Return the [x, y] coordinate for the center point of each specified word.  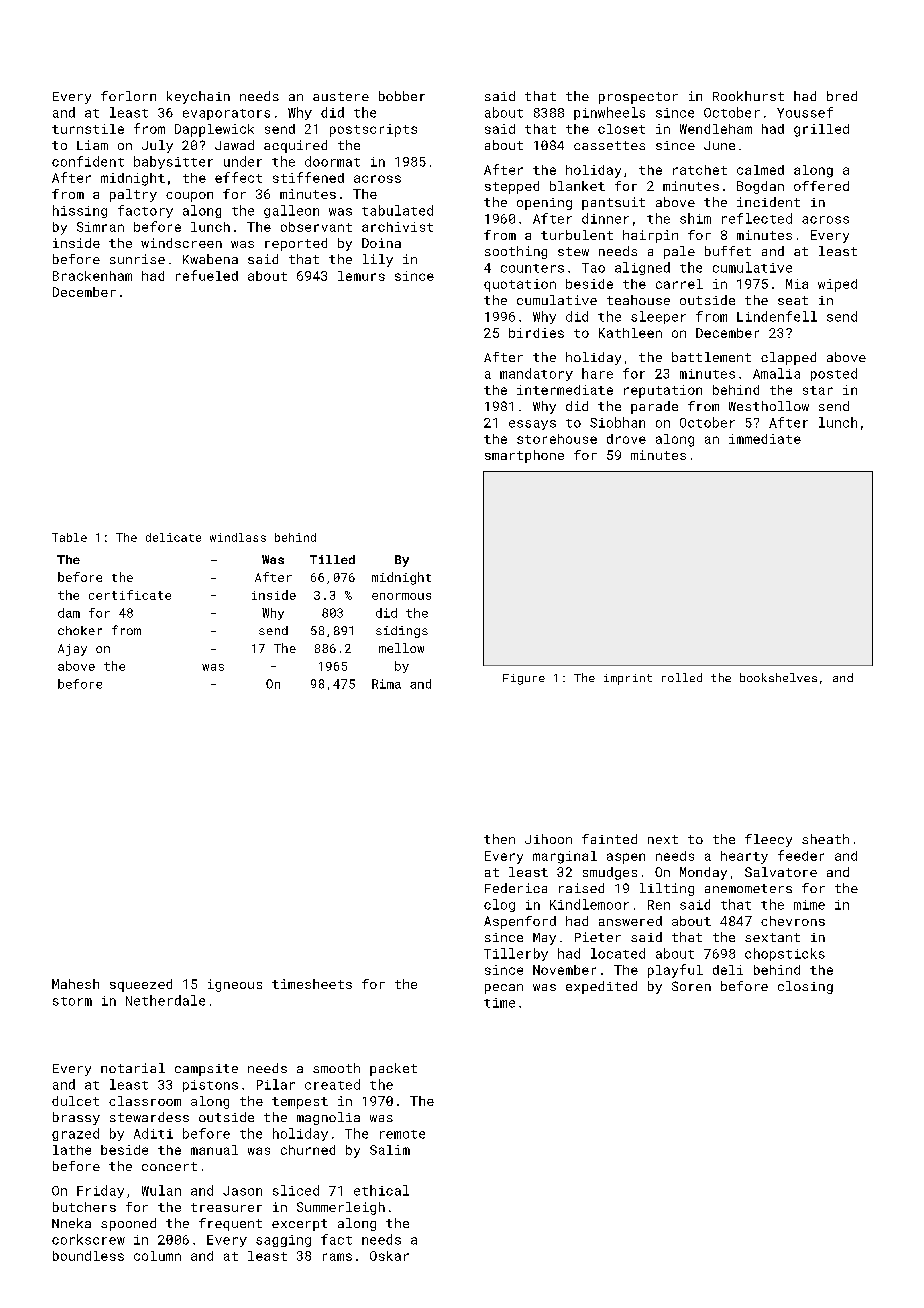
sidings [402, 632]
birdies [536, 333]
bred [842, 96]
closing [805, 987]
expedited [601, 987]
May [544, 939]
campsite [206, 1070]
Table [69, 537]
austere [341, 96]
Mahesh [75, 984]
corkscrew [88, 1239]
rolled [682, 677]
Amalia [776, 373]
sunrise [137, 259]
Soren [691, 986]
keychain [198, 97]
